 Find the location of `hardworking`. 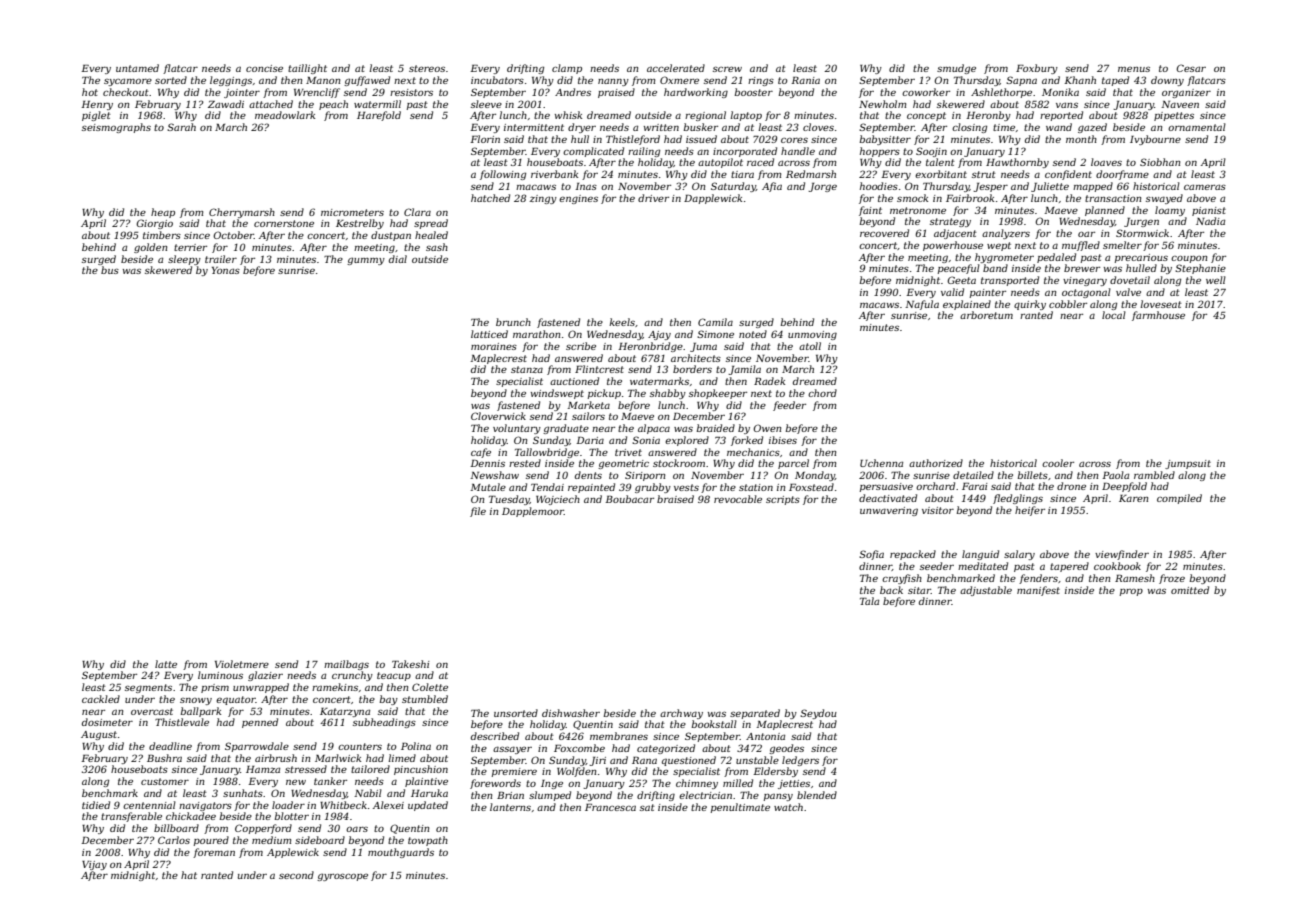

hardworking is located at coordinates (696, 93).
